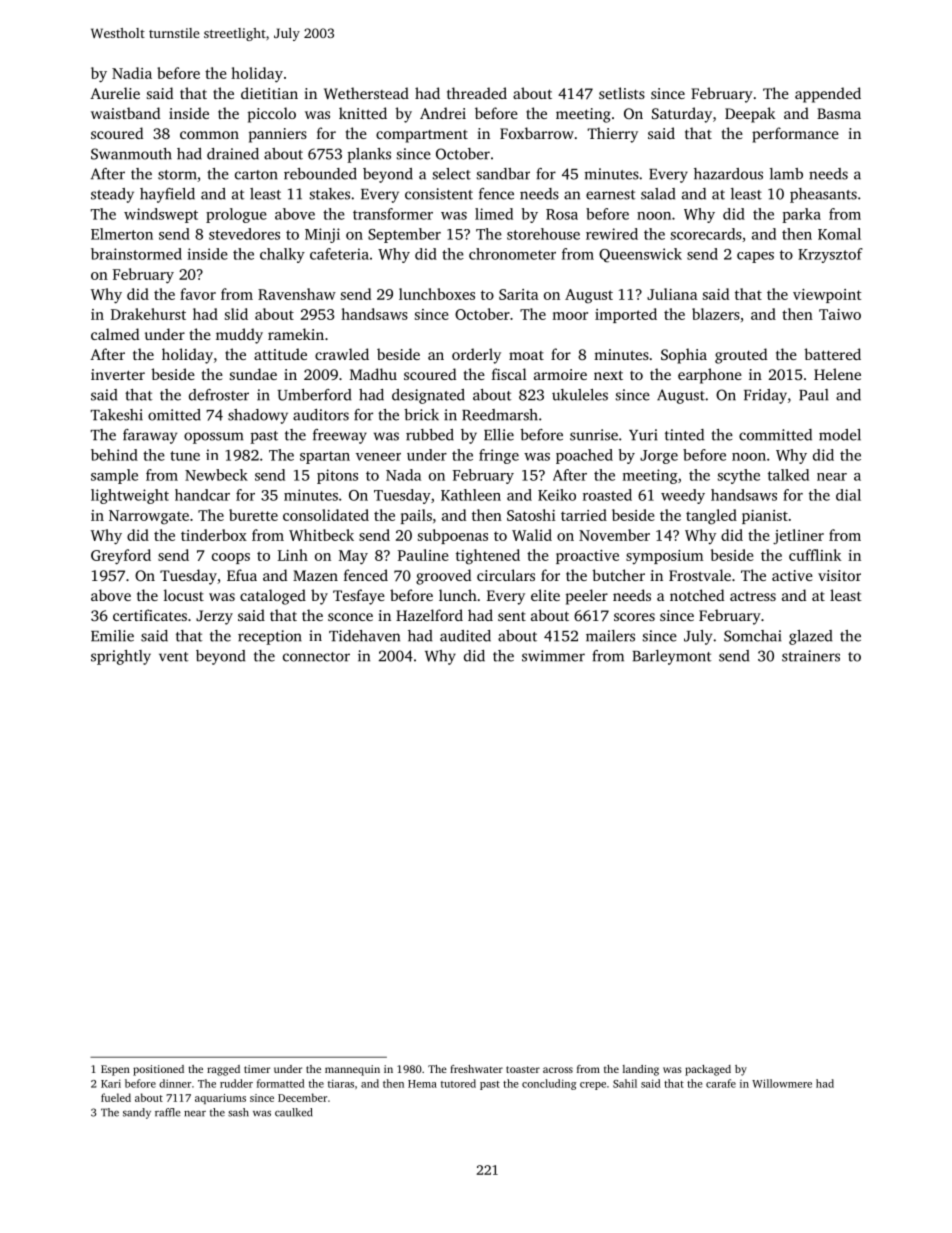 The image size is (952, 1233). Describe the element at coordinates (499, 456) in the screenshot. I see `fringe` at that location.
